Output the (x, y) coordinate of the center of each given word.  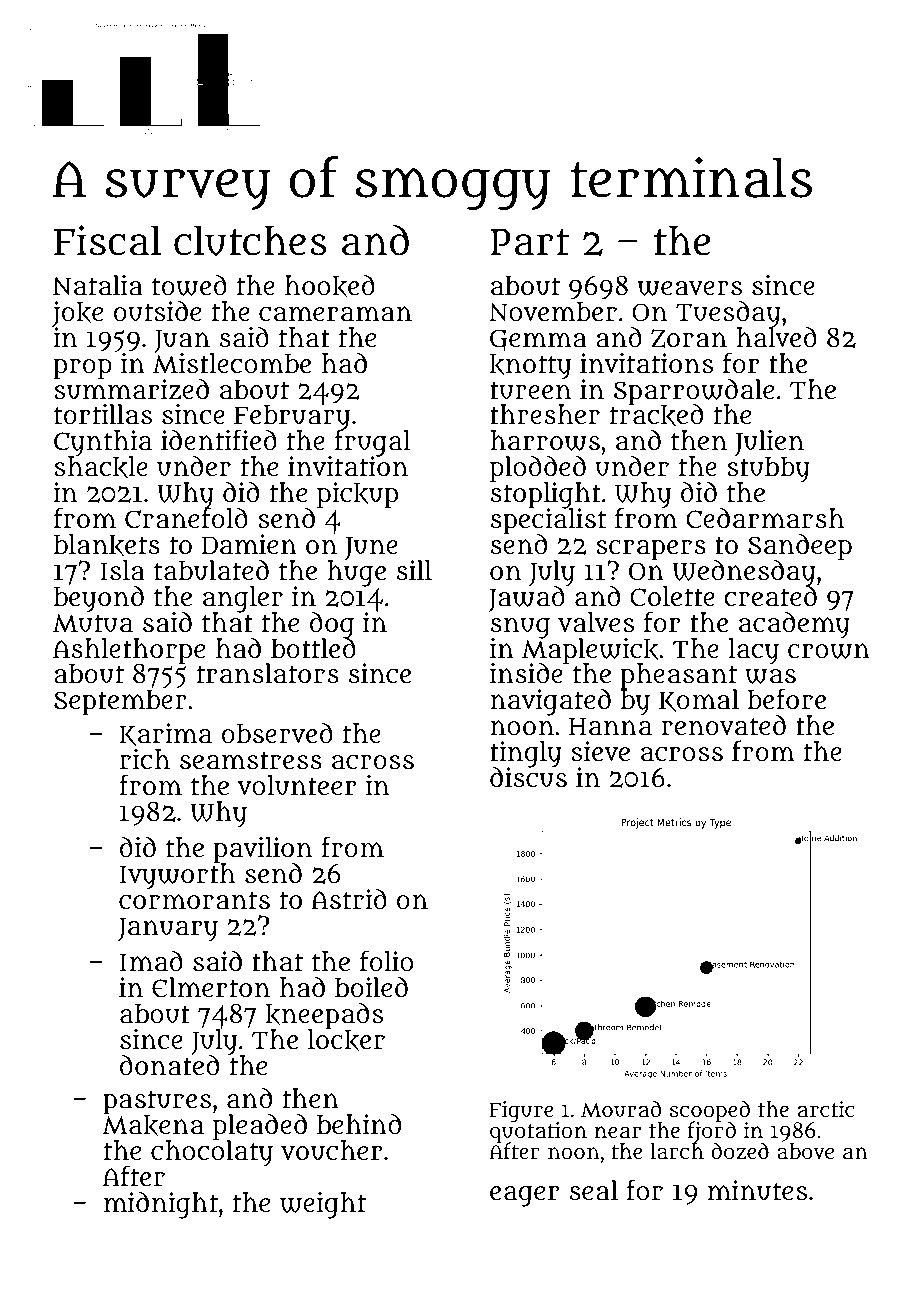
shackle (101, 467)
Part (529, 242)
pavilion (262, 850)
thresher (545, 414)
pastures (157, 1102)
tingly (526, 754)
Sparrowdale (694, 392)
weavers (690, 288)
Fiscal (107, 240)
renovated (724, 725)
